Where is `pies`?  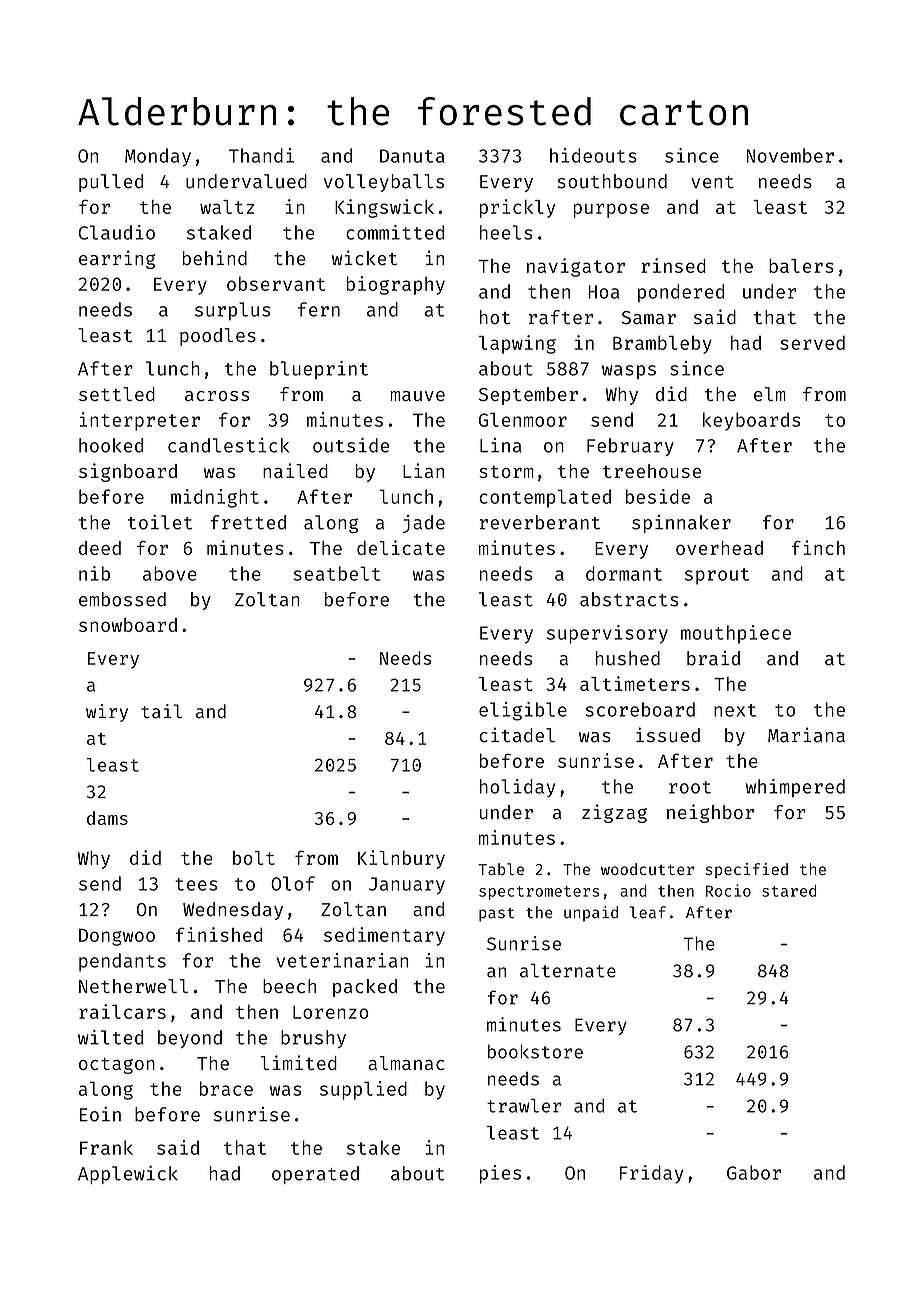
pies is located at coordinates (500, 1174).
